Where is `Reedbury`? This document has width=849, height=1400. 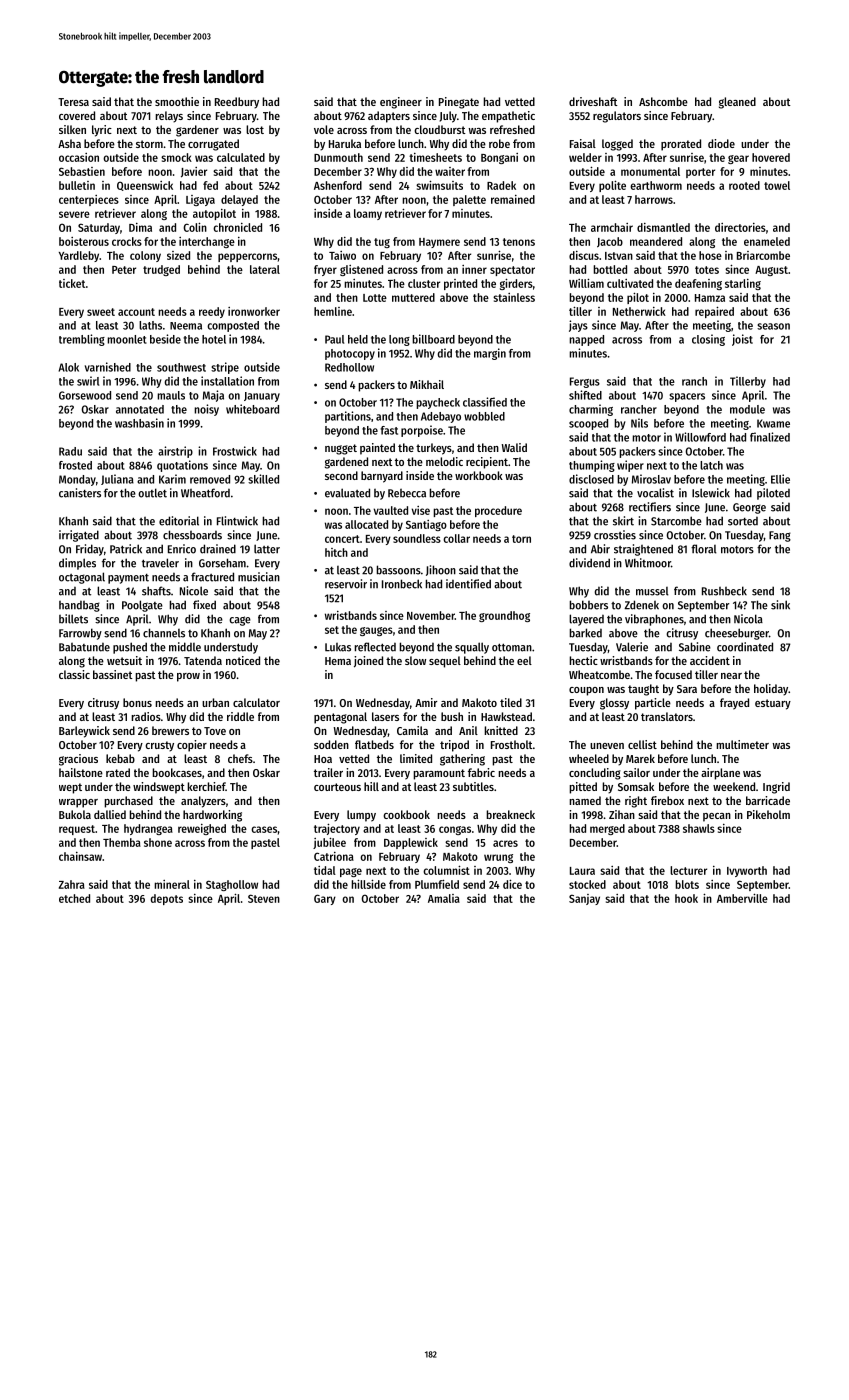
Reedbury is located at coordinates (237, 103).
